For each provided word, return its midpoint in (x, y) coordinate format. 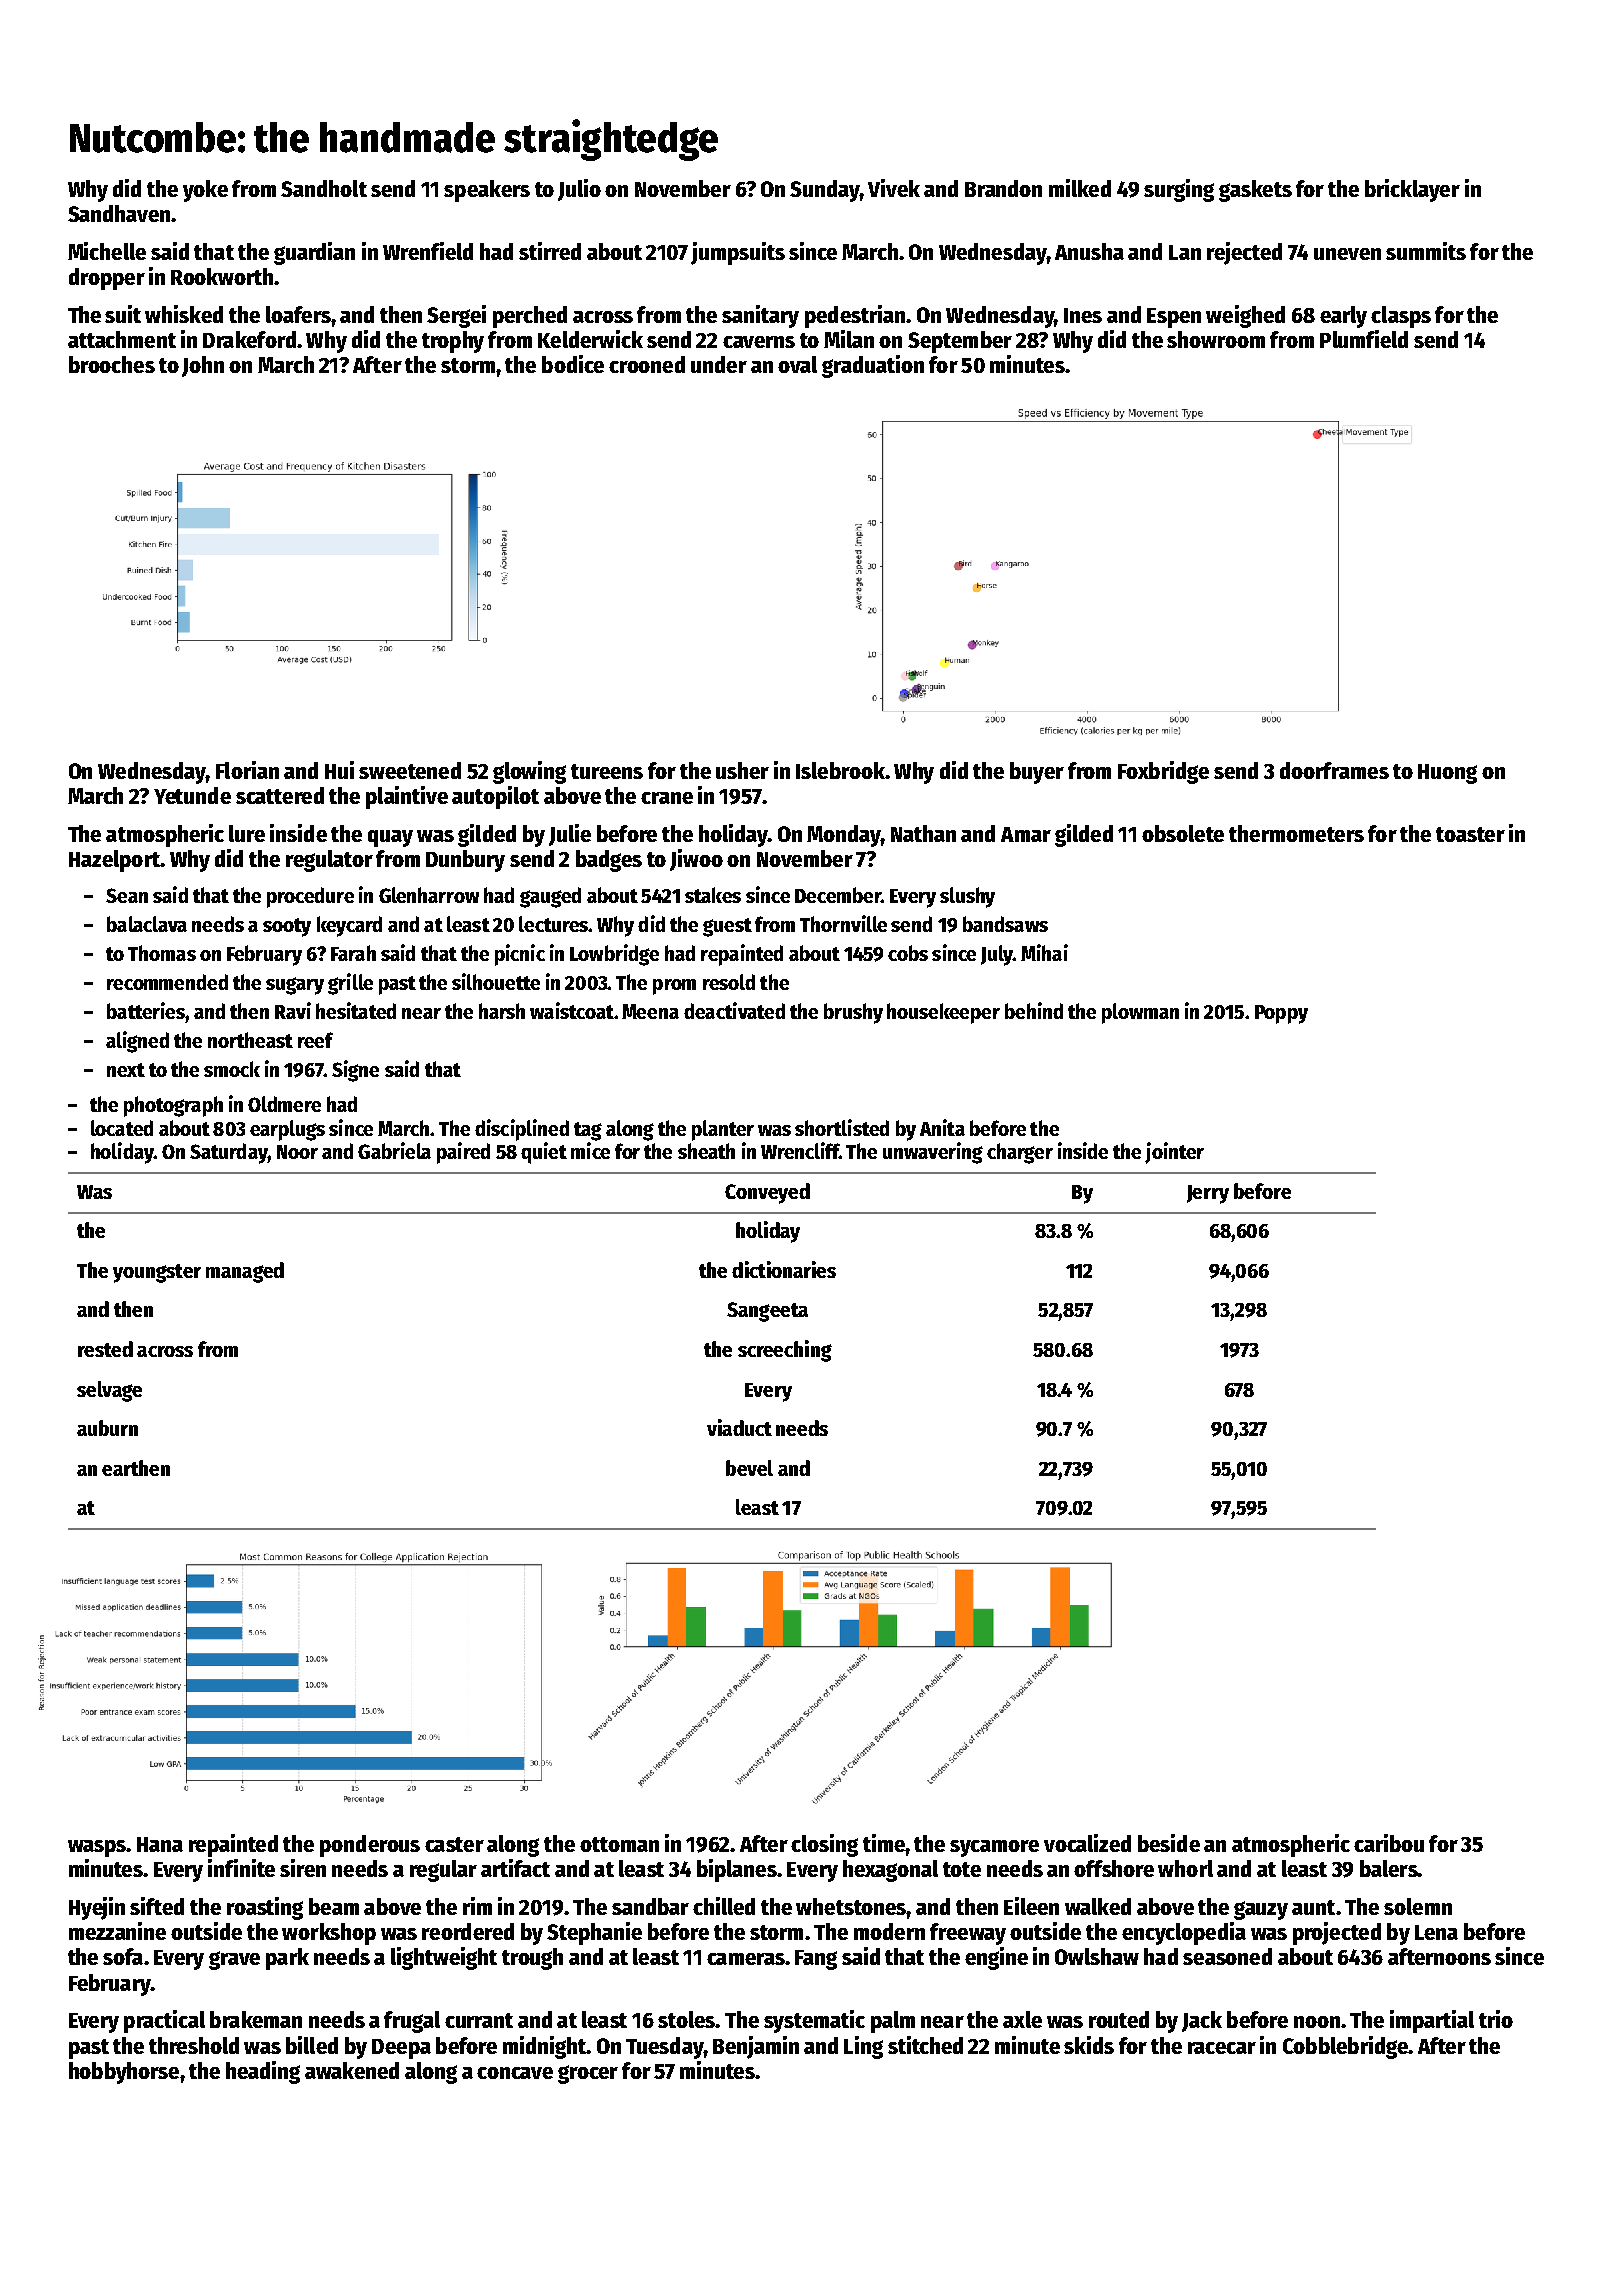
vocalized (1087, 1843)
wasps (97, 1848)
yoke (205, 191)
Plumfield (1364, 339)
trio (1496, 2019)
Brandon (1003, 188)
